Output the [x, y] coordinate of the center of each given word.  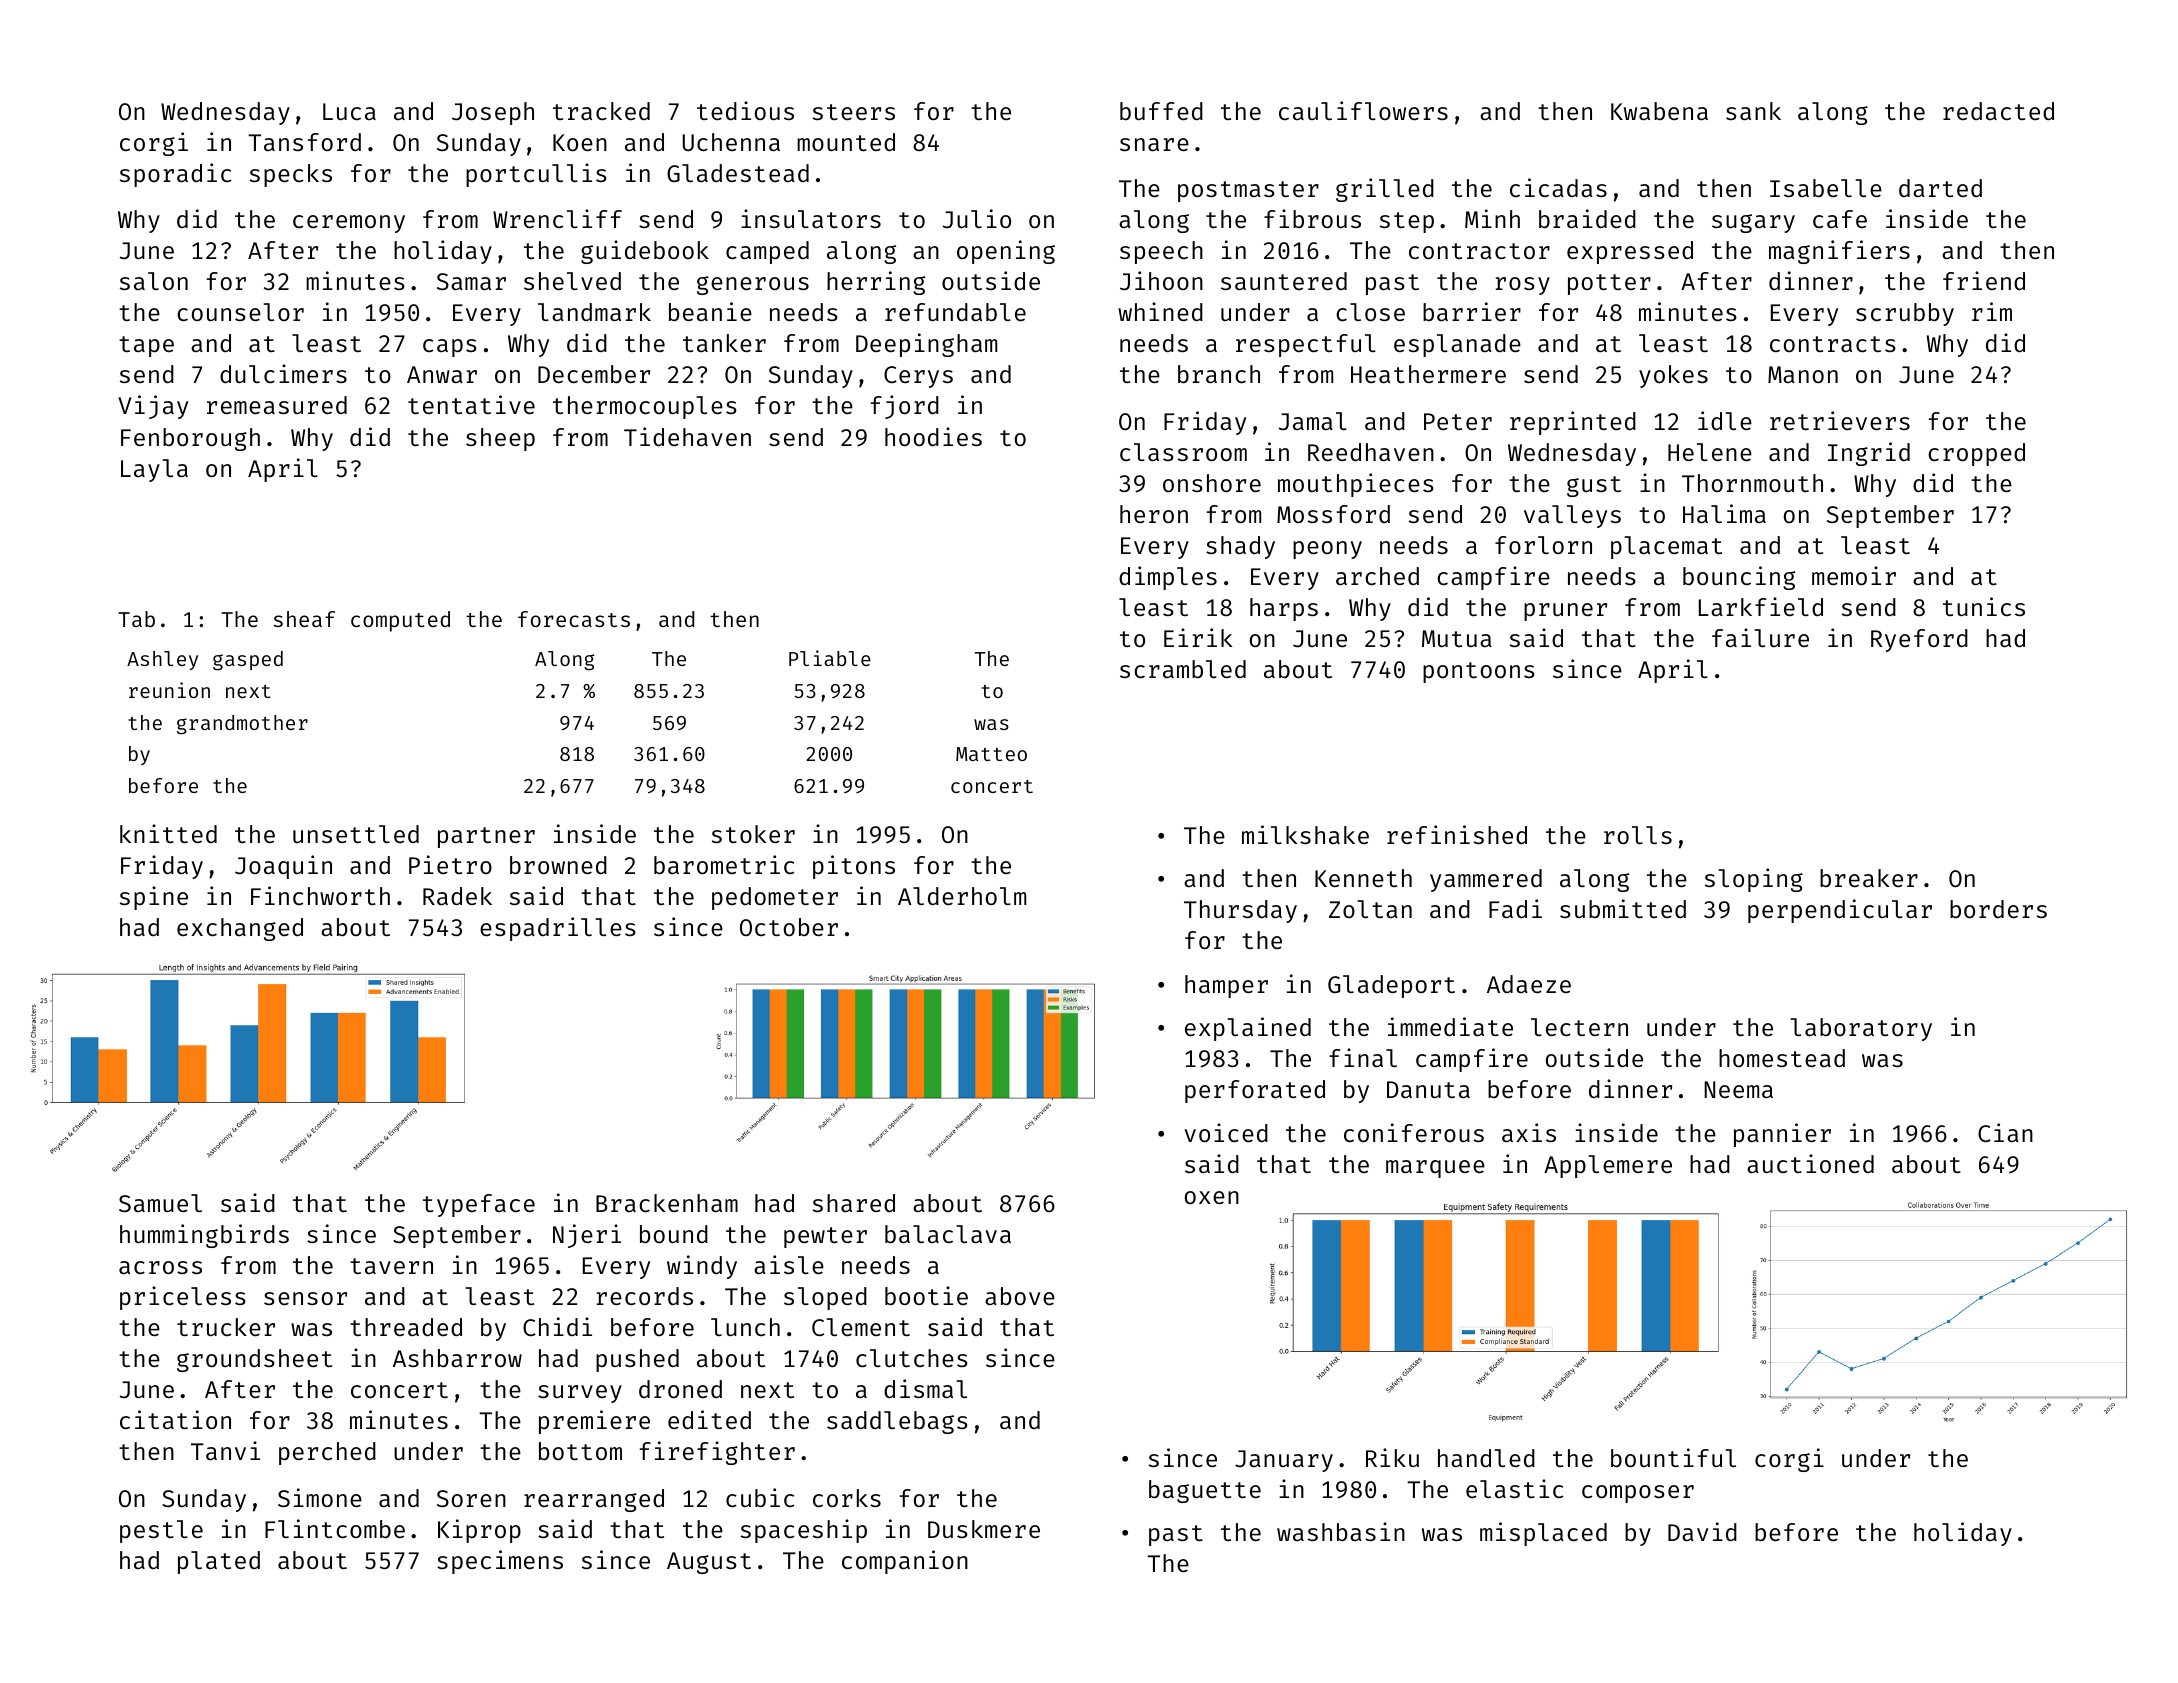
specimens [500, 1562]
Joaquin [283, 867]
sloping [1754, 880]
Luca [349, 111]
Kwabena [1659, 111]
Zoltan [1370, 909]
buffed [1161, 111]
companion [905, 1562]
